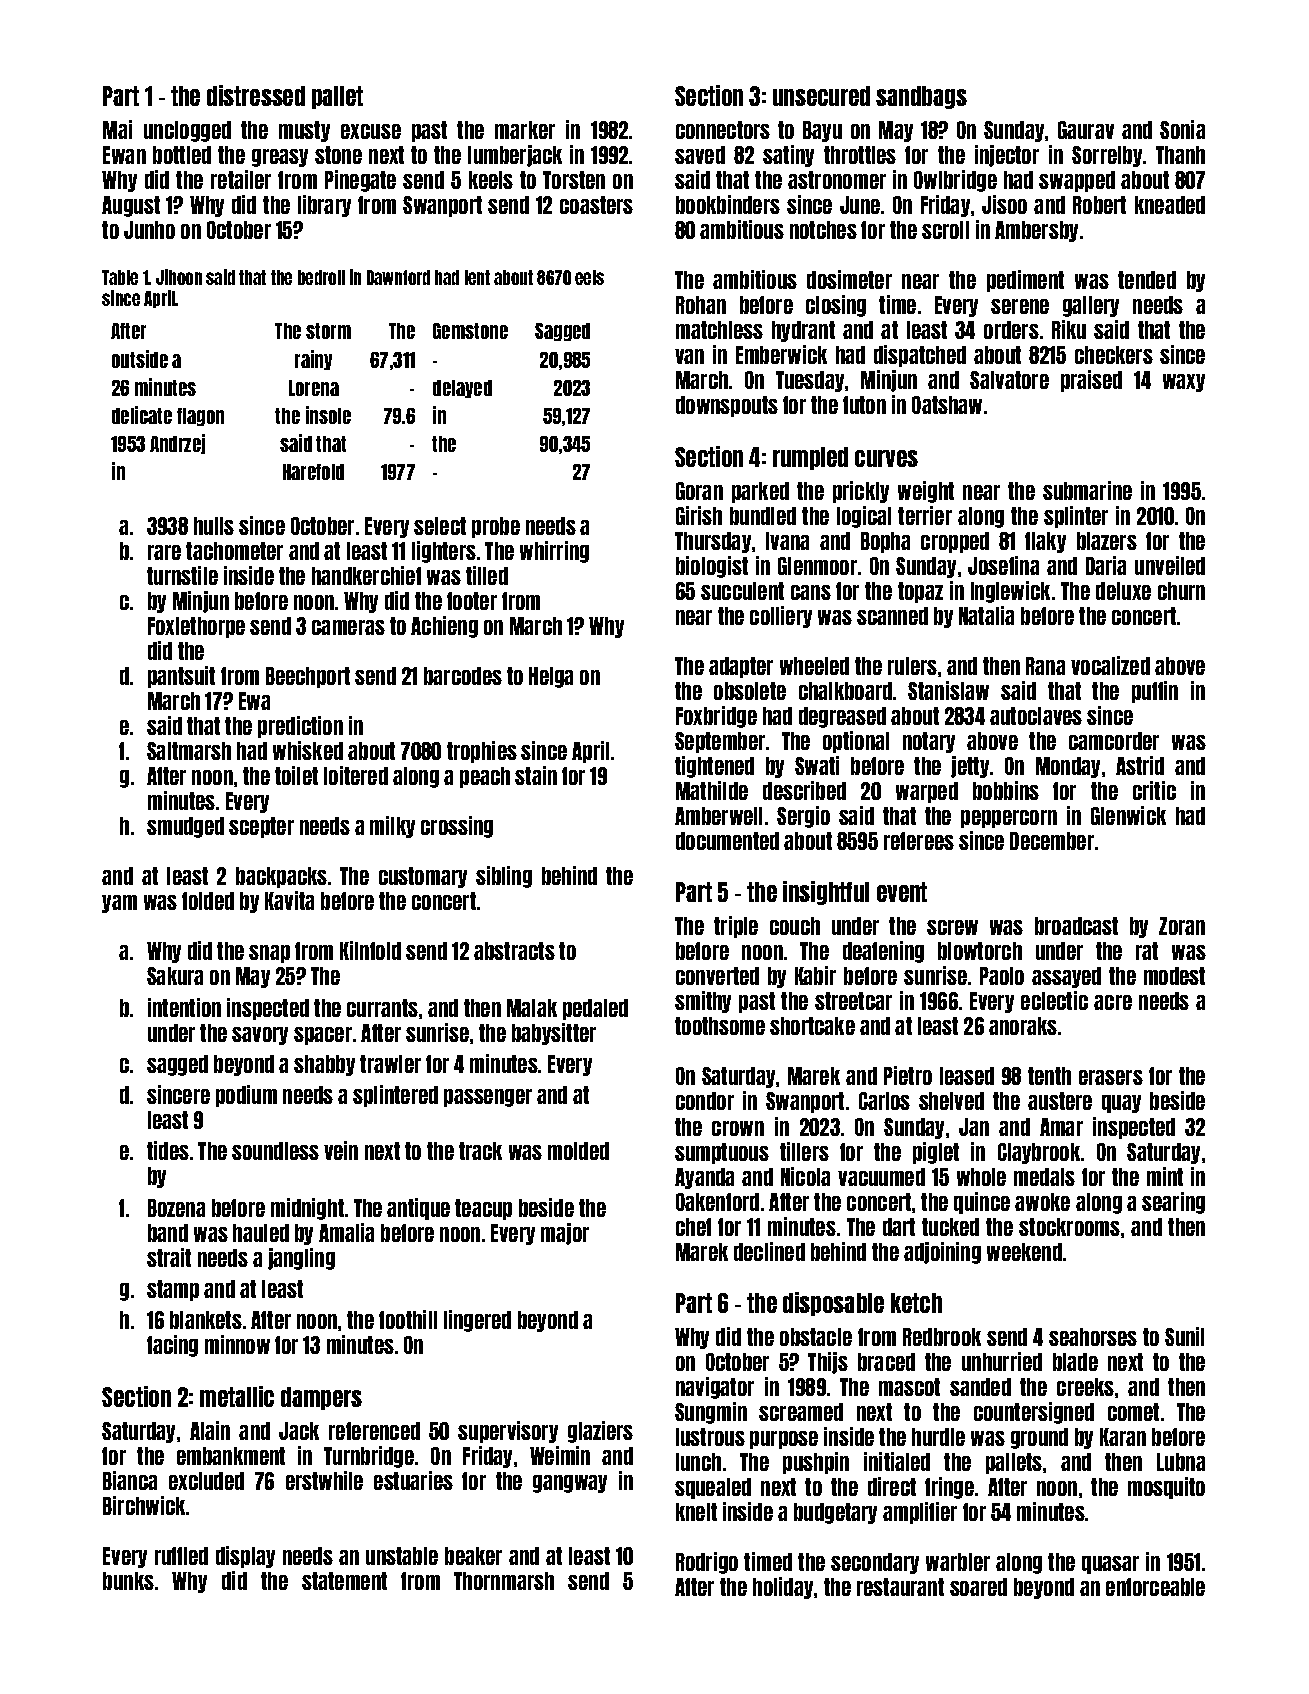 This screenshot has height=1694, width=1309. Describe the element at coordinates (837, 180) in the screenshot. I see `astronomer` at that location.
